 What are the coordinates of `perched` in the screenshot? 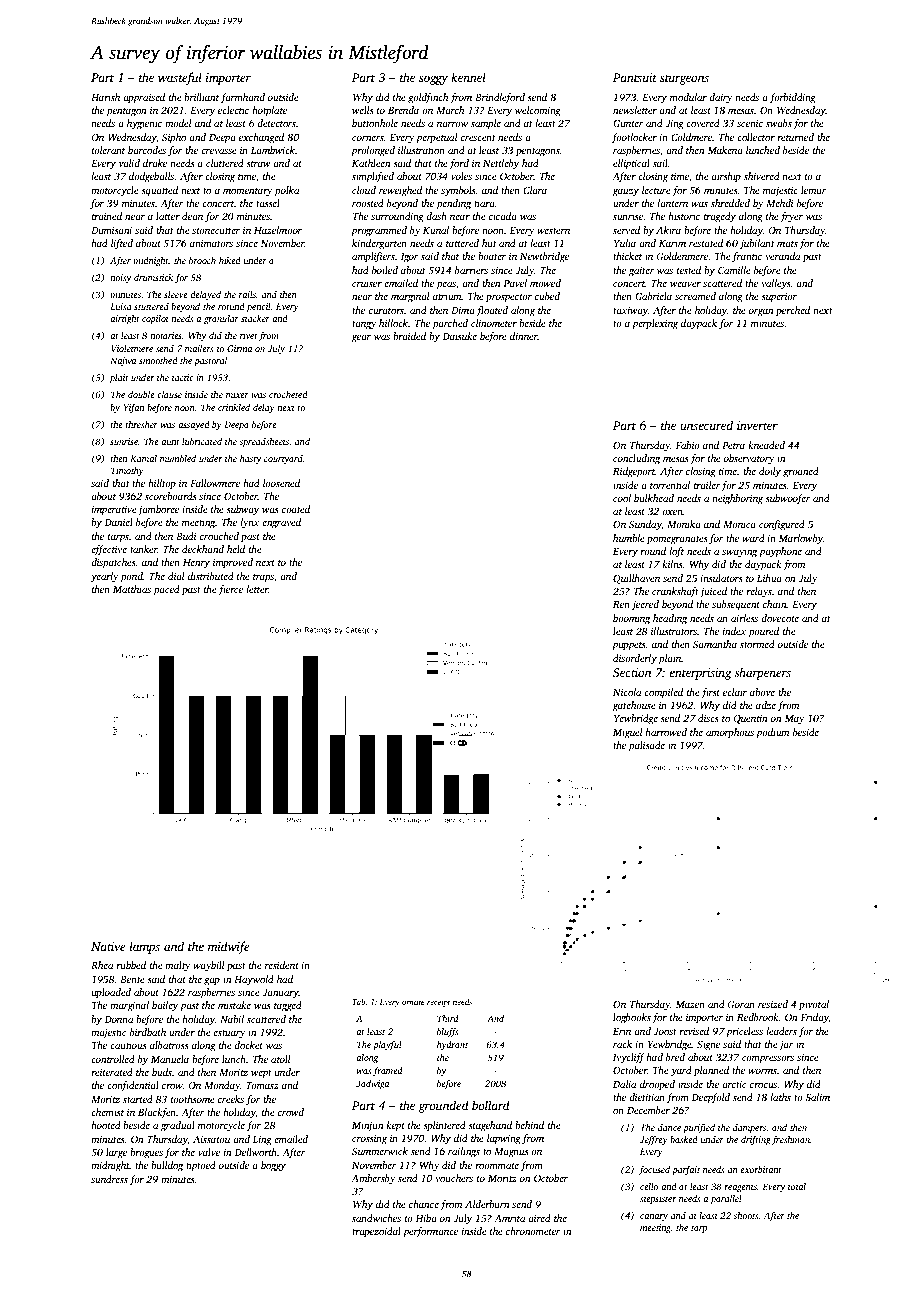 It's located at (793, 311).
